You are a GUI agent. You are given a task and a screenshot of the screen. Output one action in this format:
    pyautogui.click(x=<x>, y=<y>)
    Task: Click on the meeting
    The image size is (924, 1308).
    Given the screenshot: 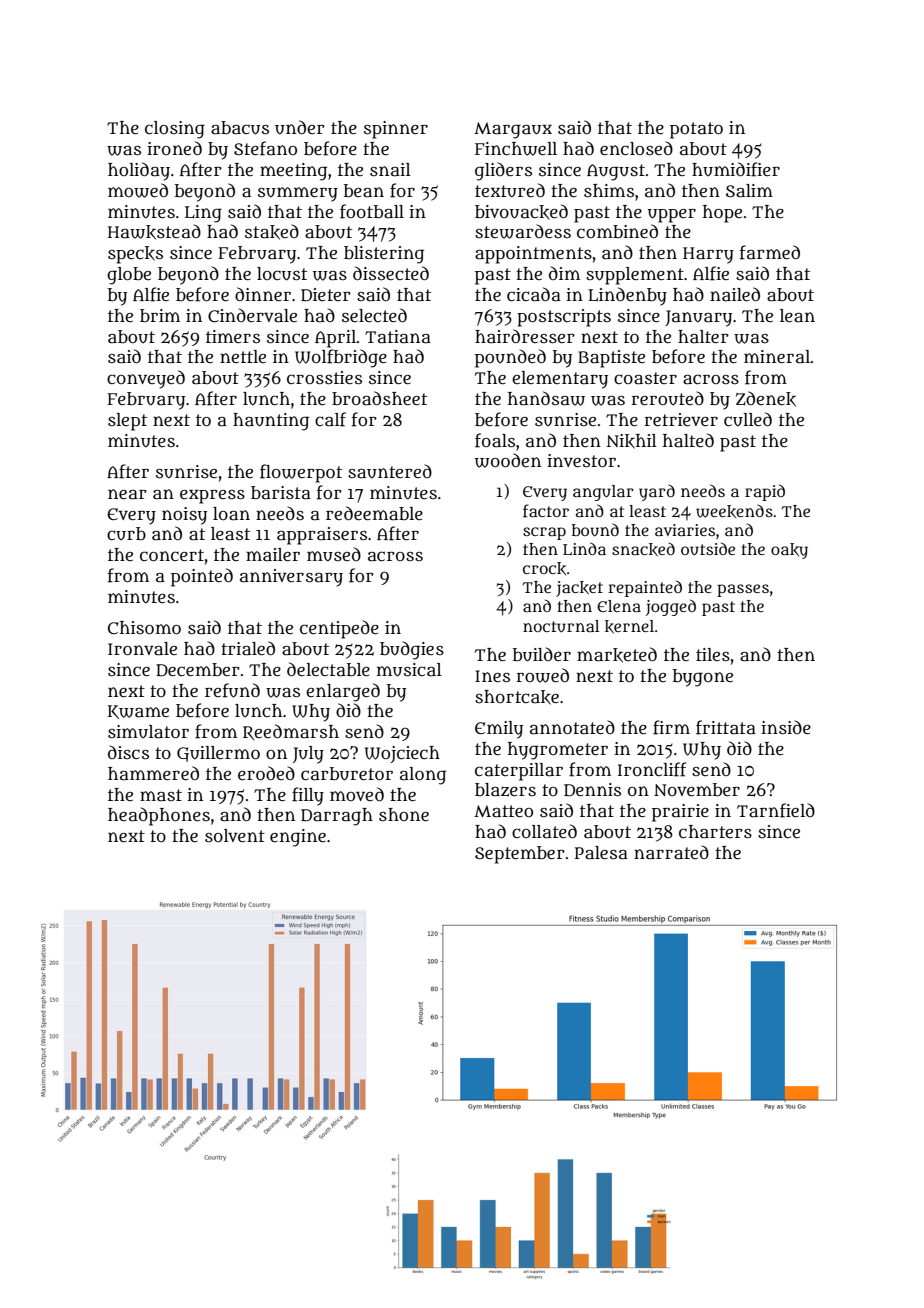 What is the action you would take?
    pyautogui.click(x=293, y=172)
